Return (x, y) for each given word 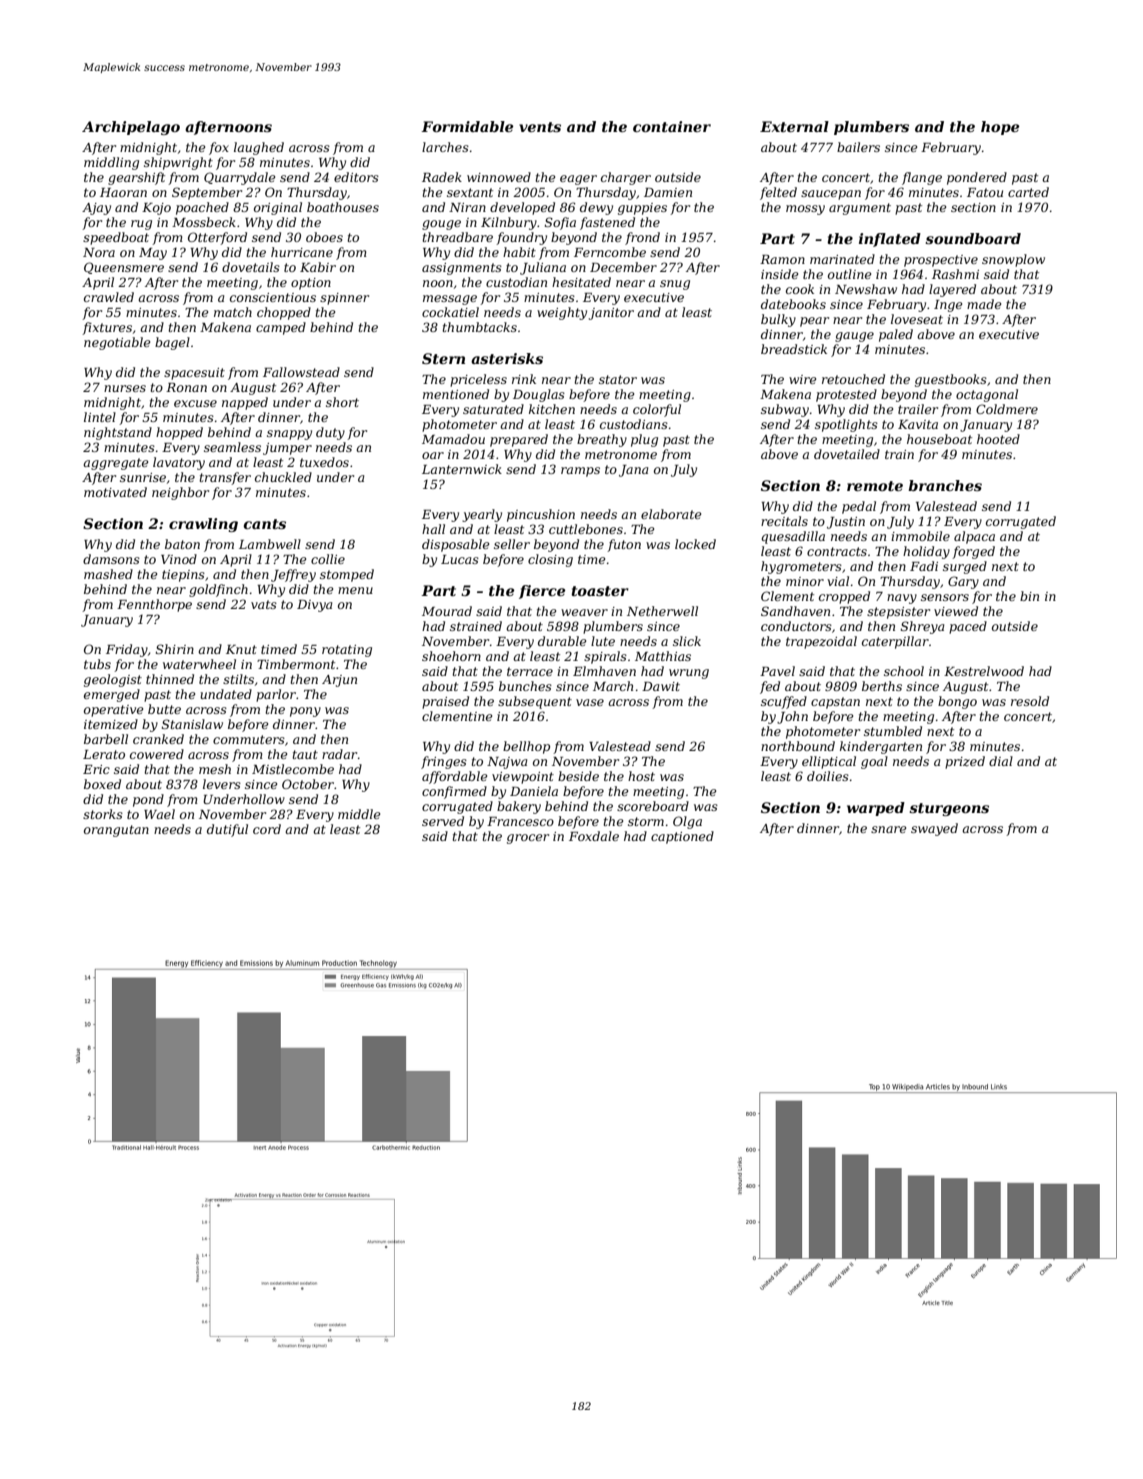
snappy (289, 435)
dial (1001, 761)
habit (519, 252)
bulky (778, 320)
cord (267, 829)
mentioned (456, 394)
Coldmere (1007, 409)
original (278, 208)
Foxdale (594, 836)
